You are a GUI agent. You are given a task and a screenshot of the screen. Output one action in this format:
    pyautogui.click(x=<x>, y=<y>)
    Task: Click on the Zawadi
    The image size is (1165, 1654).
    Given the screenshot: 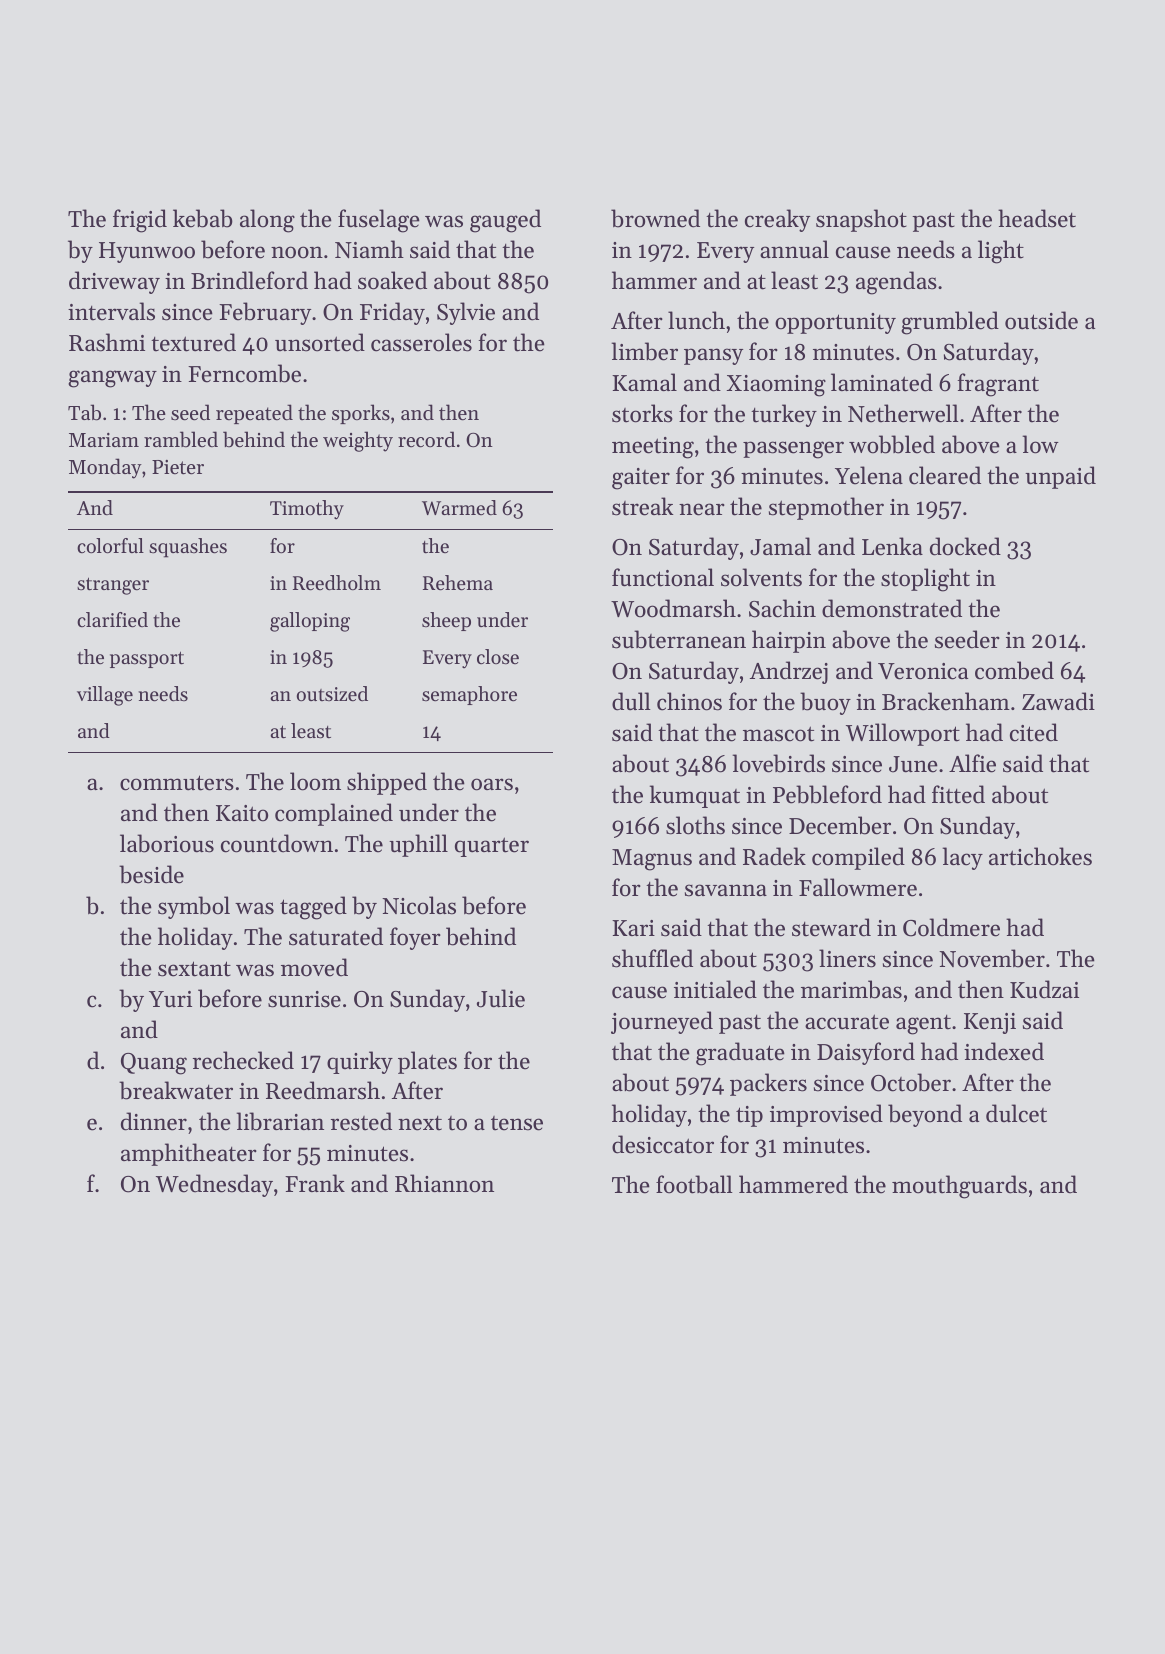 What is the action you would take?
    pyautogui.click(x=1058, y=701)
